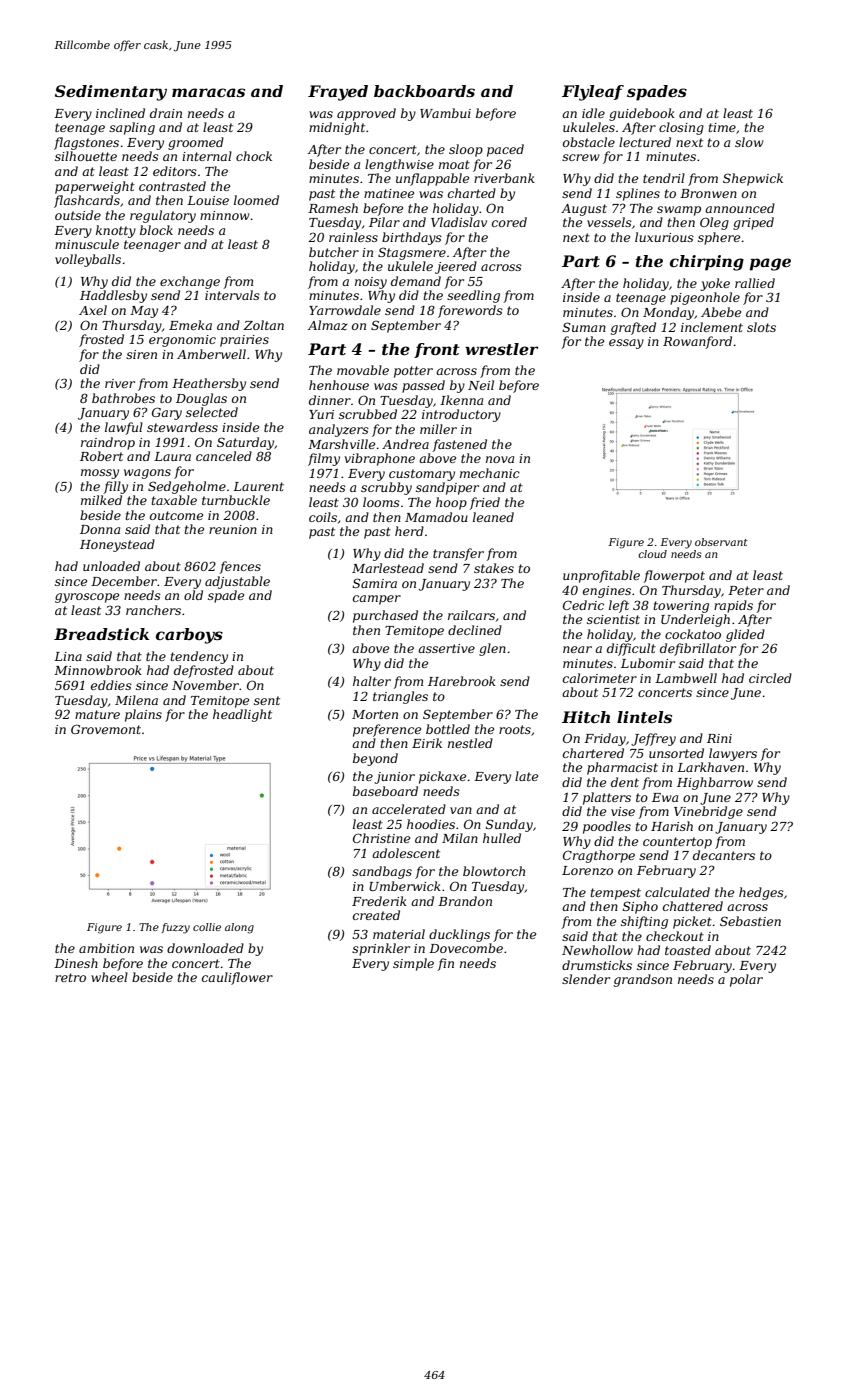 The image size is (849, 1400). I want to click on luxurious, so click(664, 237).
